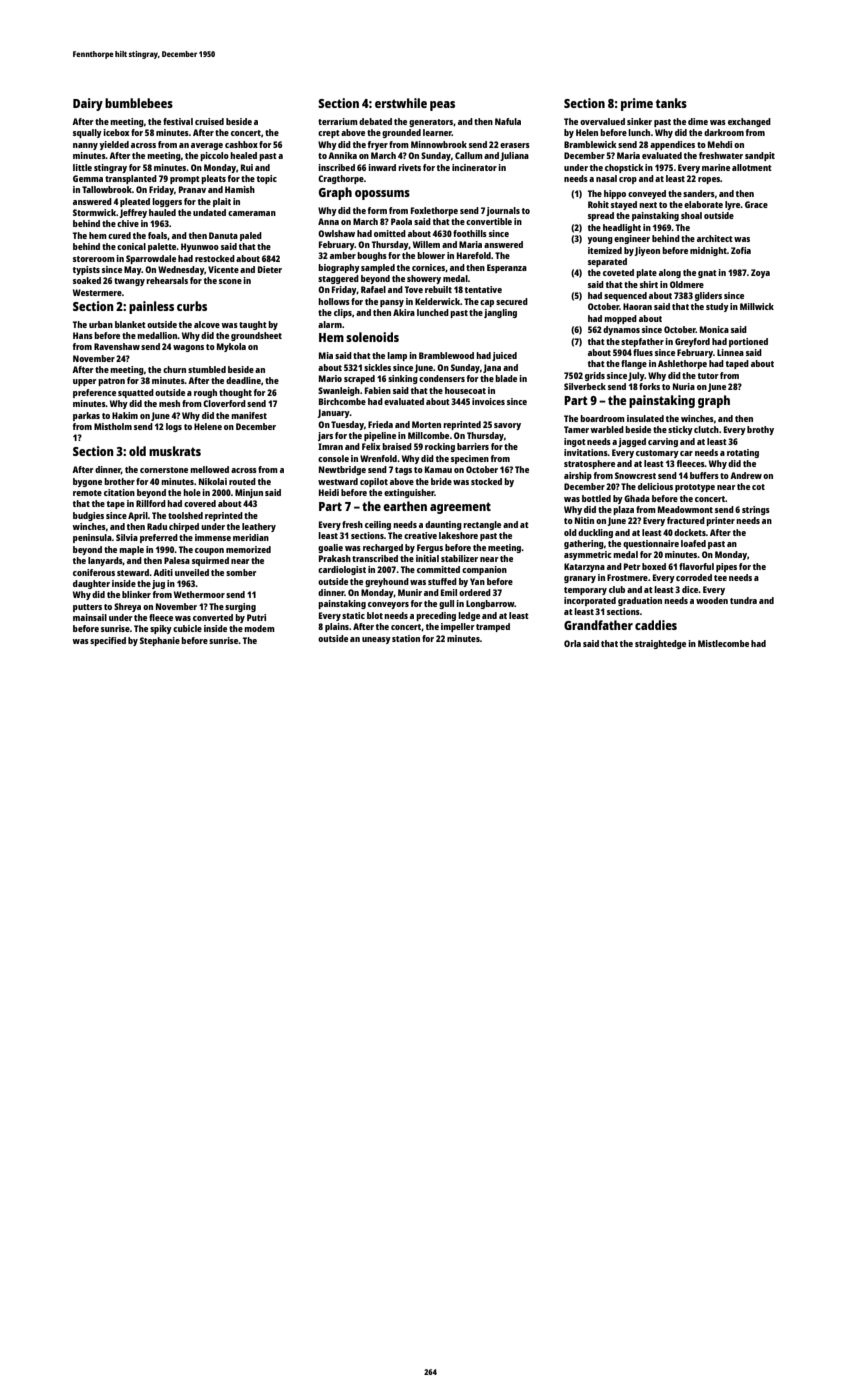 The height and width of the screenshot is (1400, 849). What do you see at coordinates (139, 103) in the screenshot?
I see `bumblebees` at bounding box center [139, 103].
